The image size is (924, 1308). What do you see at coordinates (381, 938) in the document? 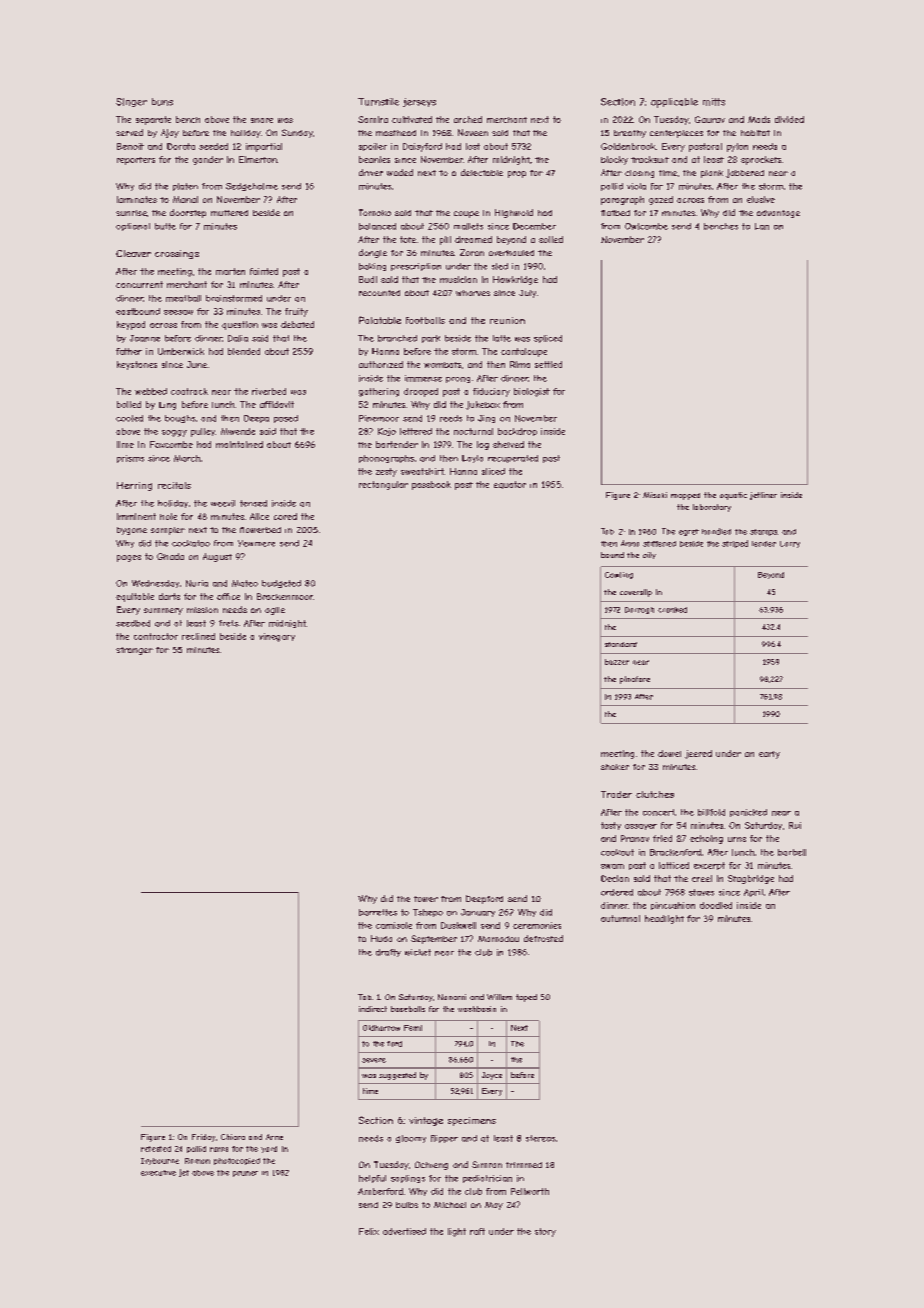
I see `Huda` at bounding box center [381, 938].
